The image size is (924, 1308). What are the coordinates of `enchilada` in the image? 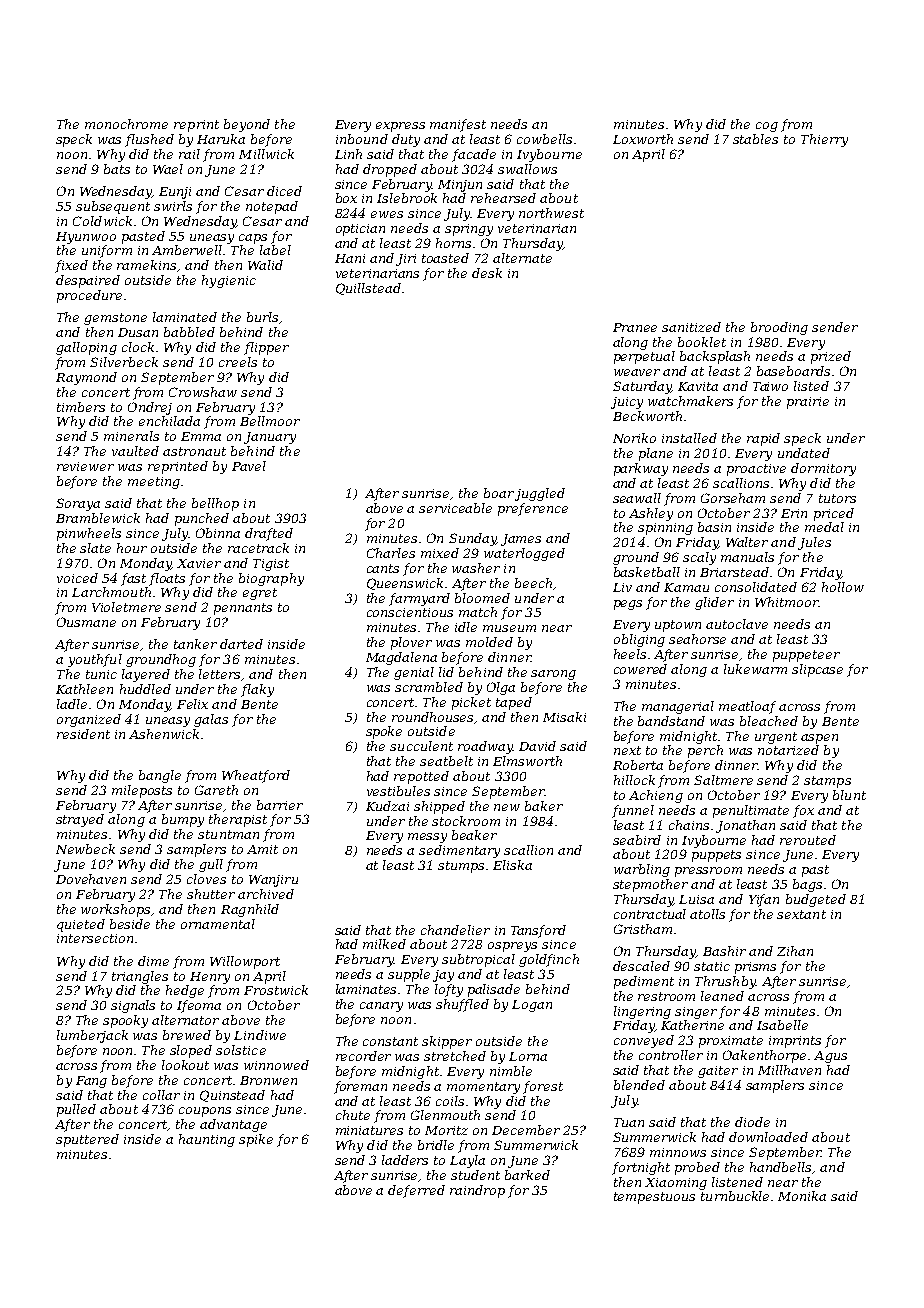 It's located at (169, 421).
